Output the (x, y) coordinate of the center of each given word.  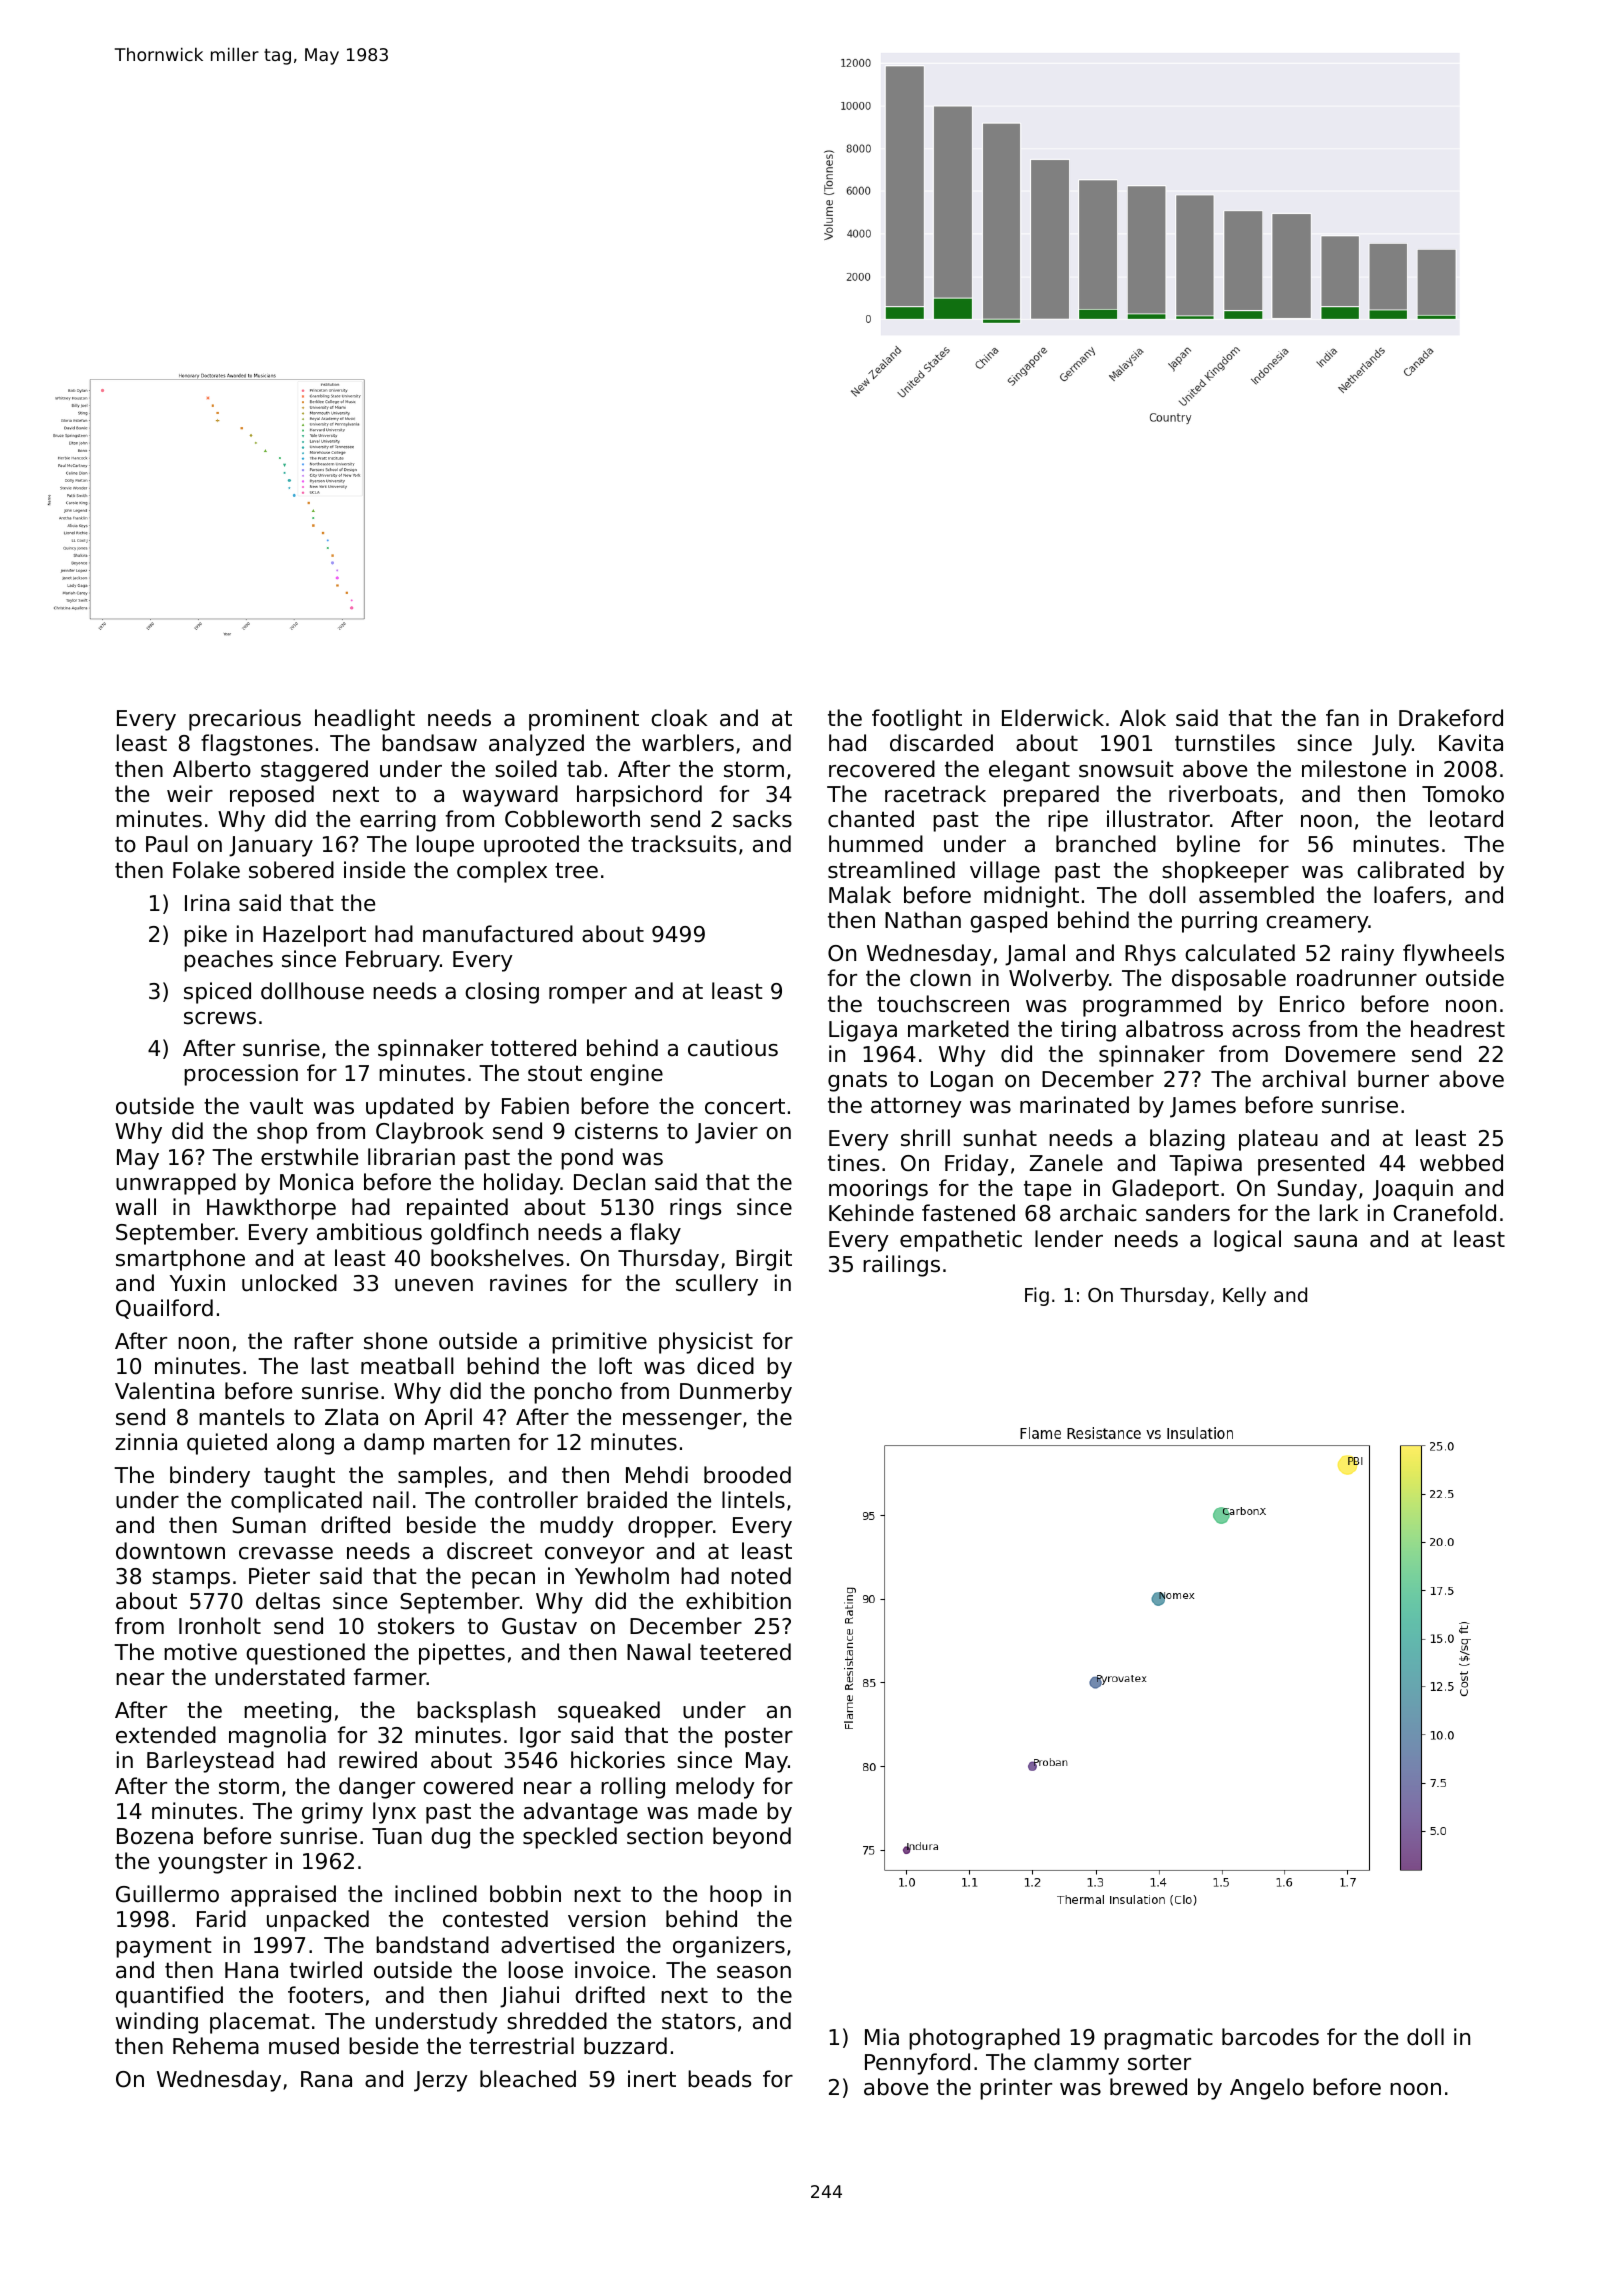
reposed (272, 796)
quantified (169, 1997)
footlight (917, 720)
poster (759, 1737)
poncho (573, 1393)
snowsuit (1126, 769)
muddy (577, 1527)
